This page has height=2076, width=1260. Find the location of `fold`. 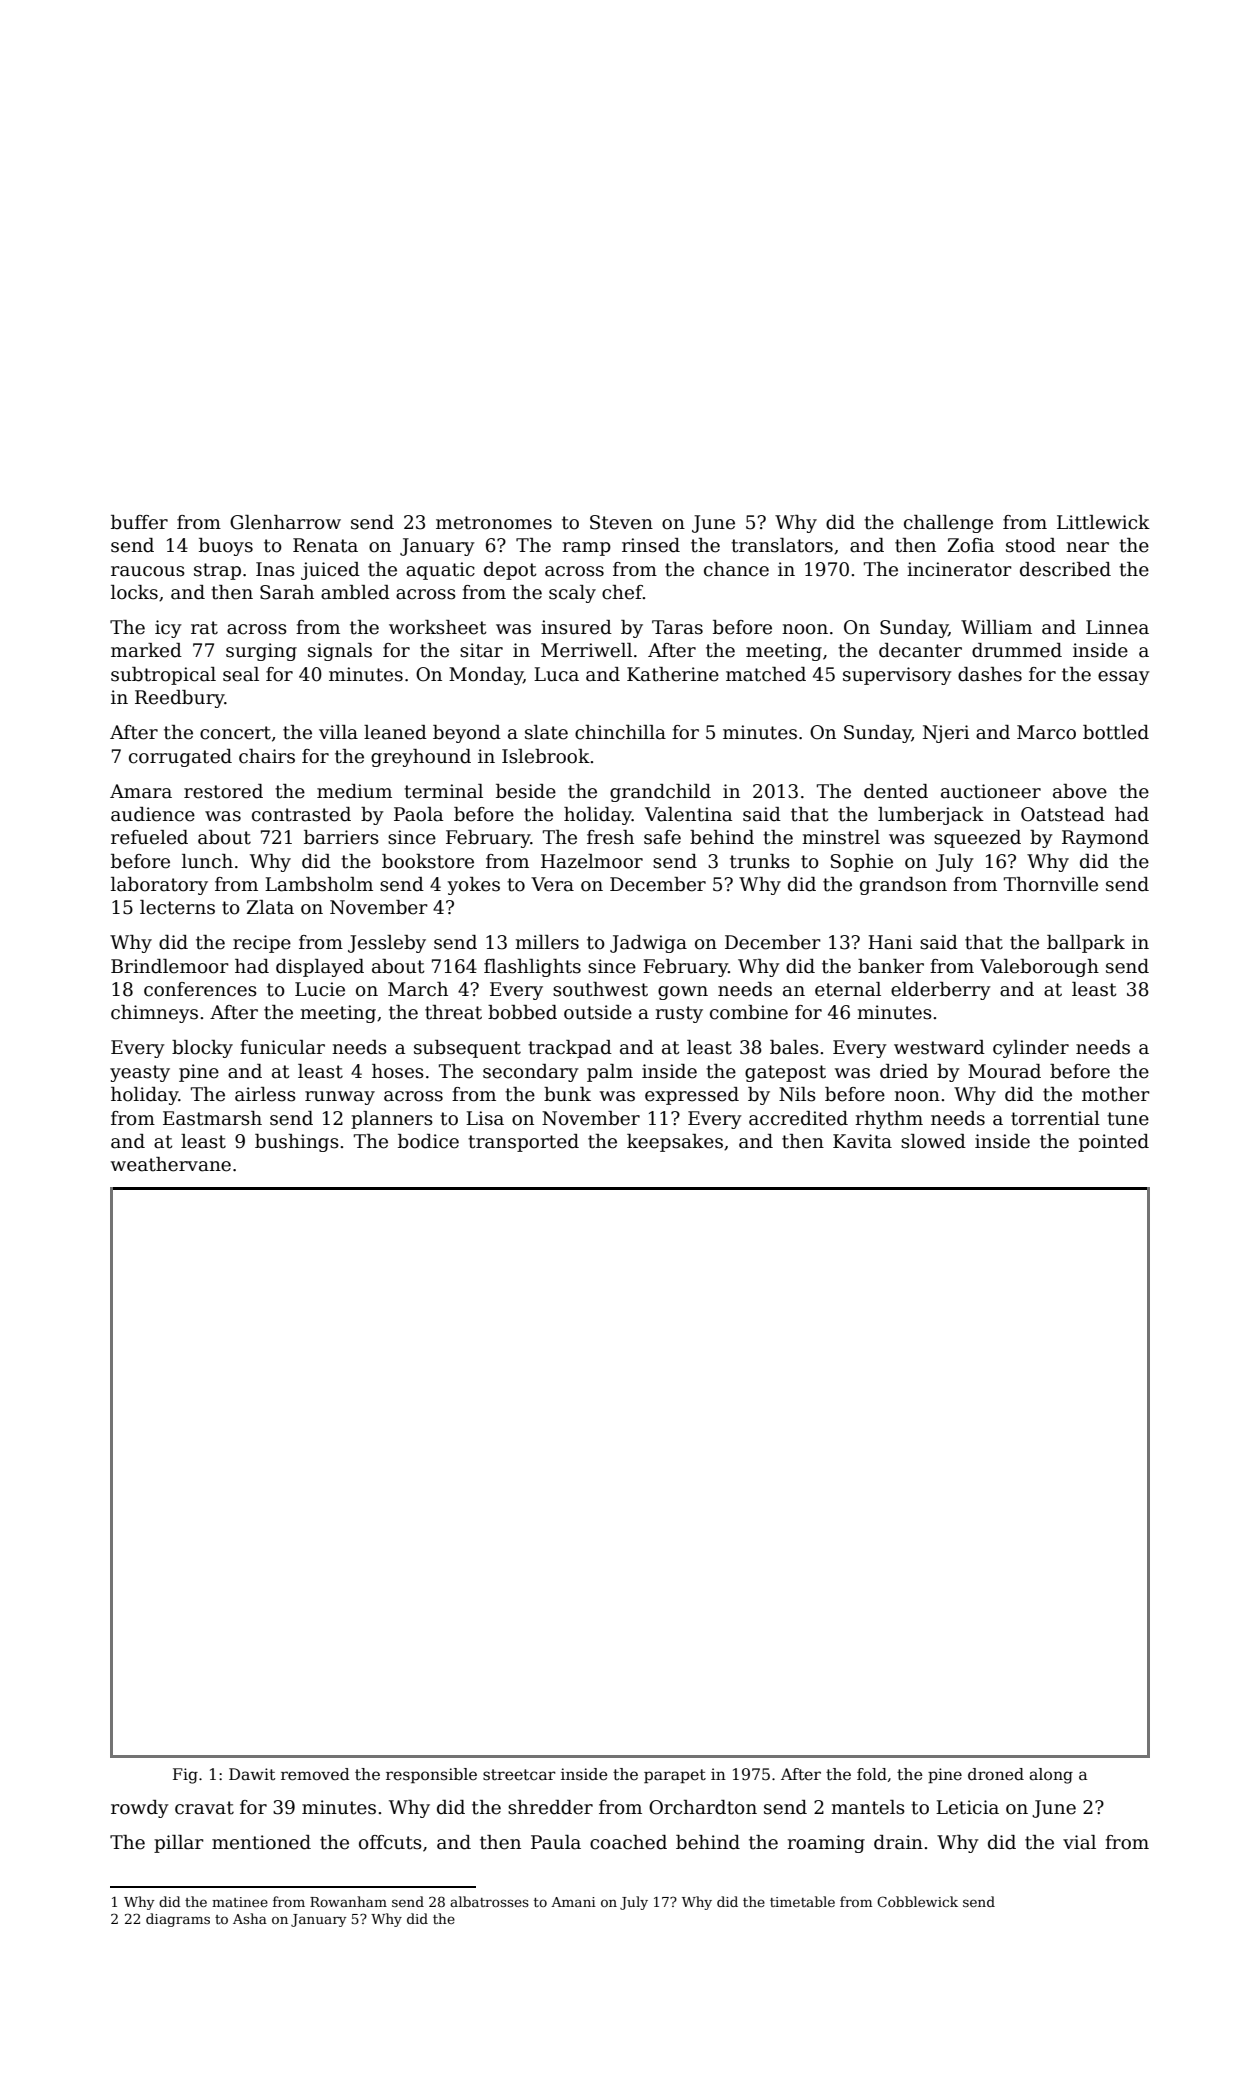

fold is located at coordinates (872, 1774).
